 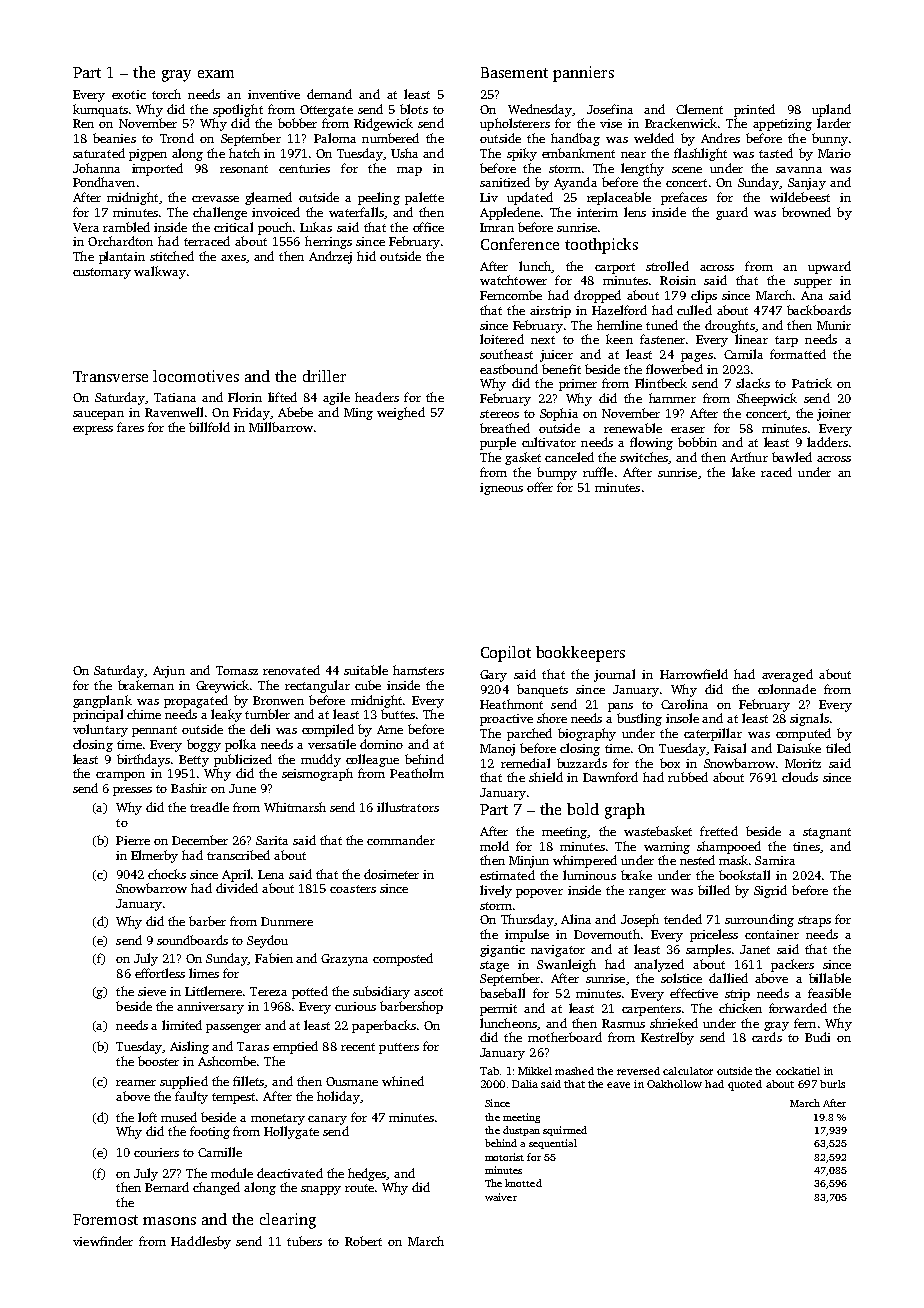 I want to click on Wednesday, so click(x=540, y=110).
